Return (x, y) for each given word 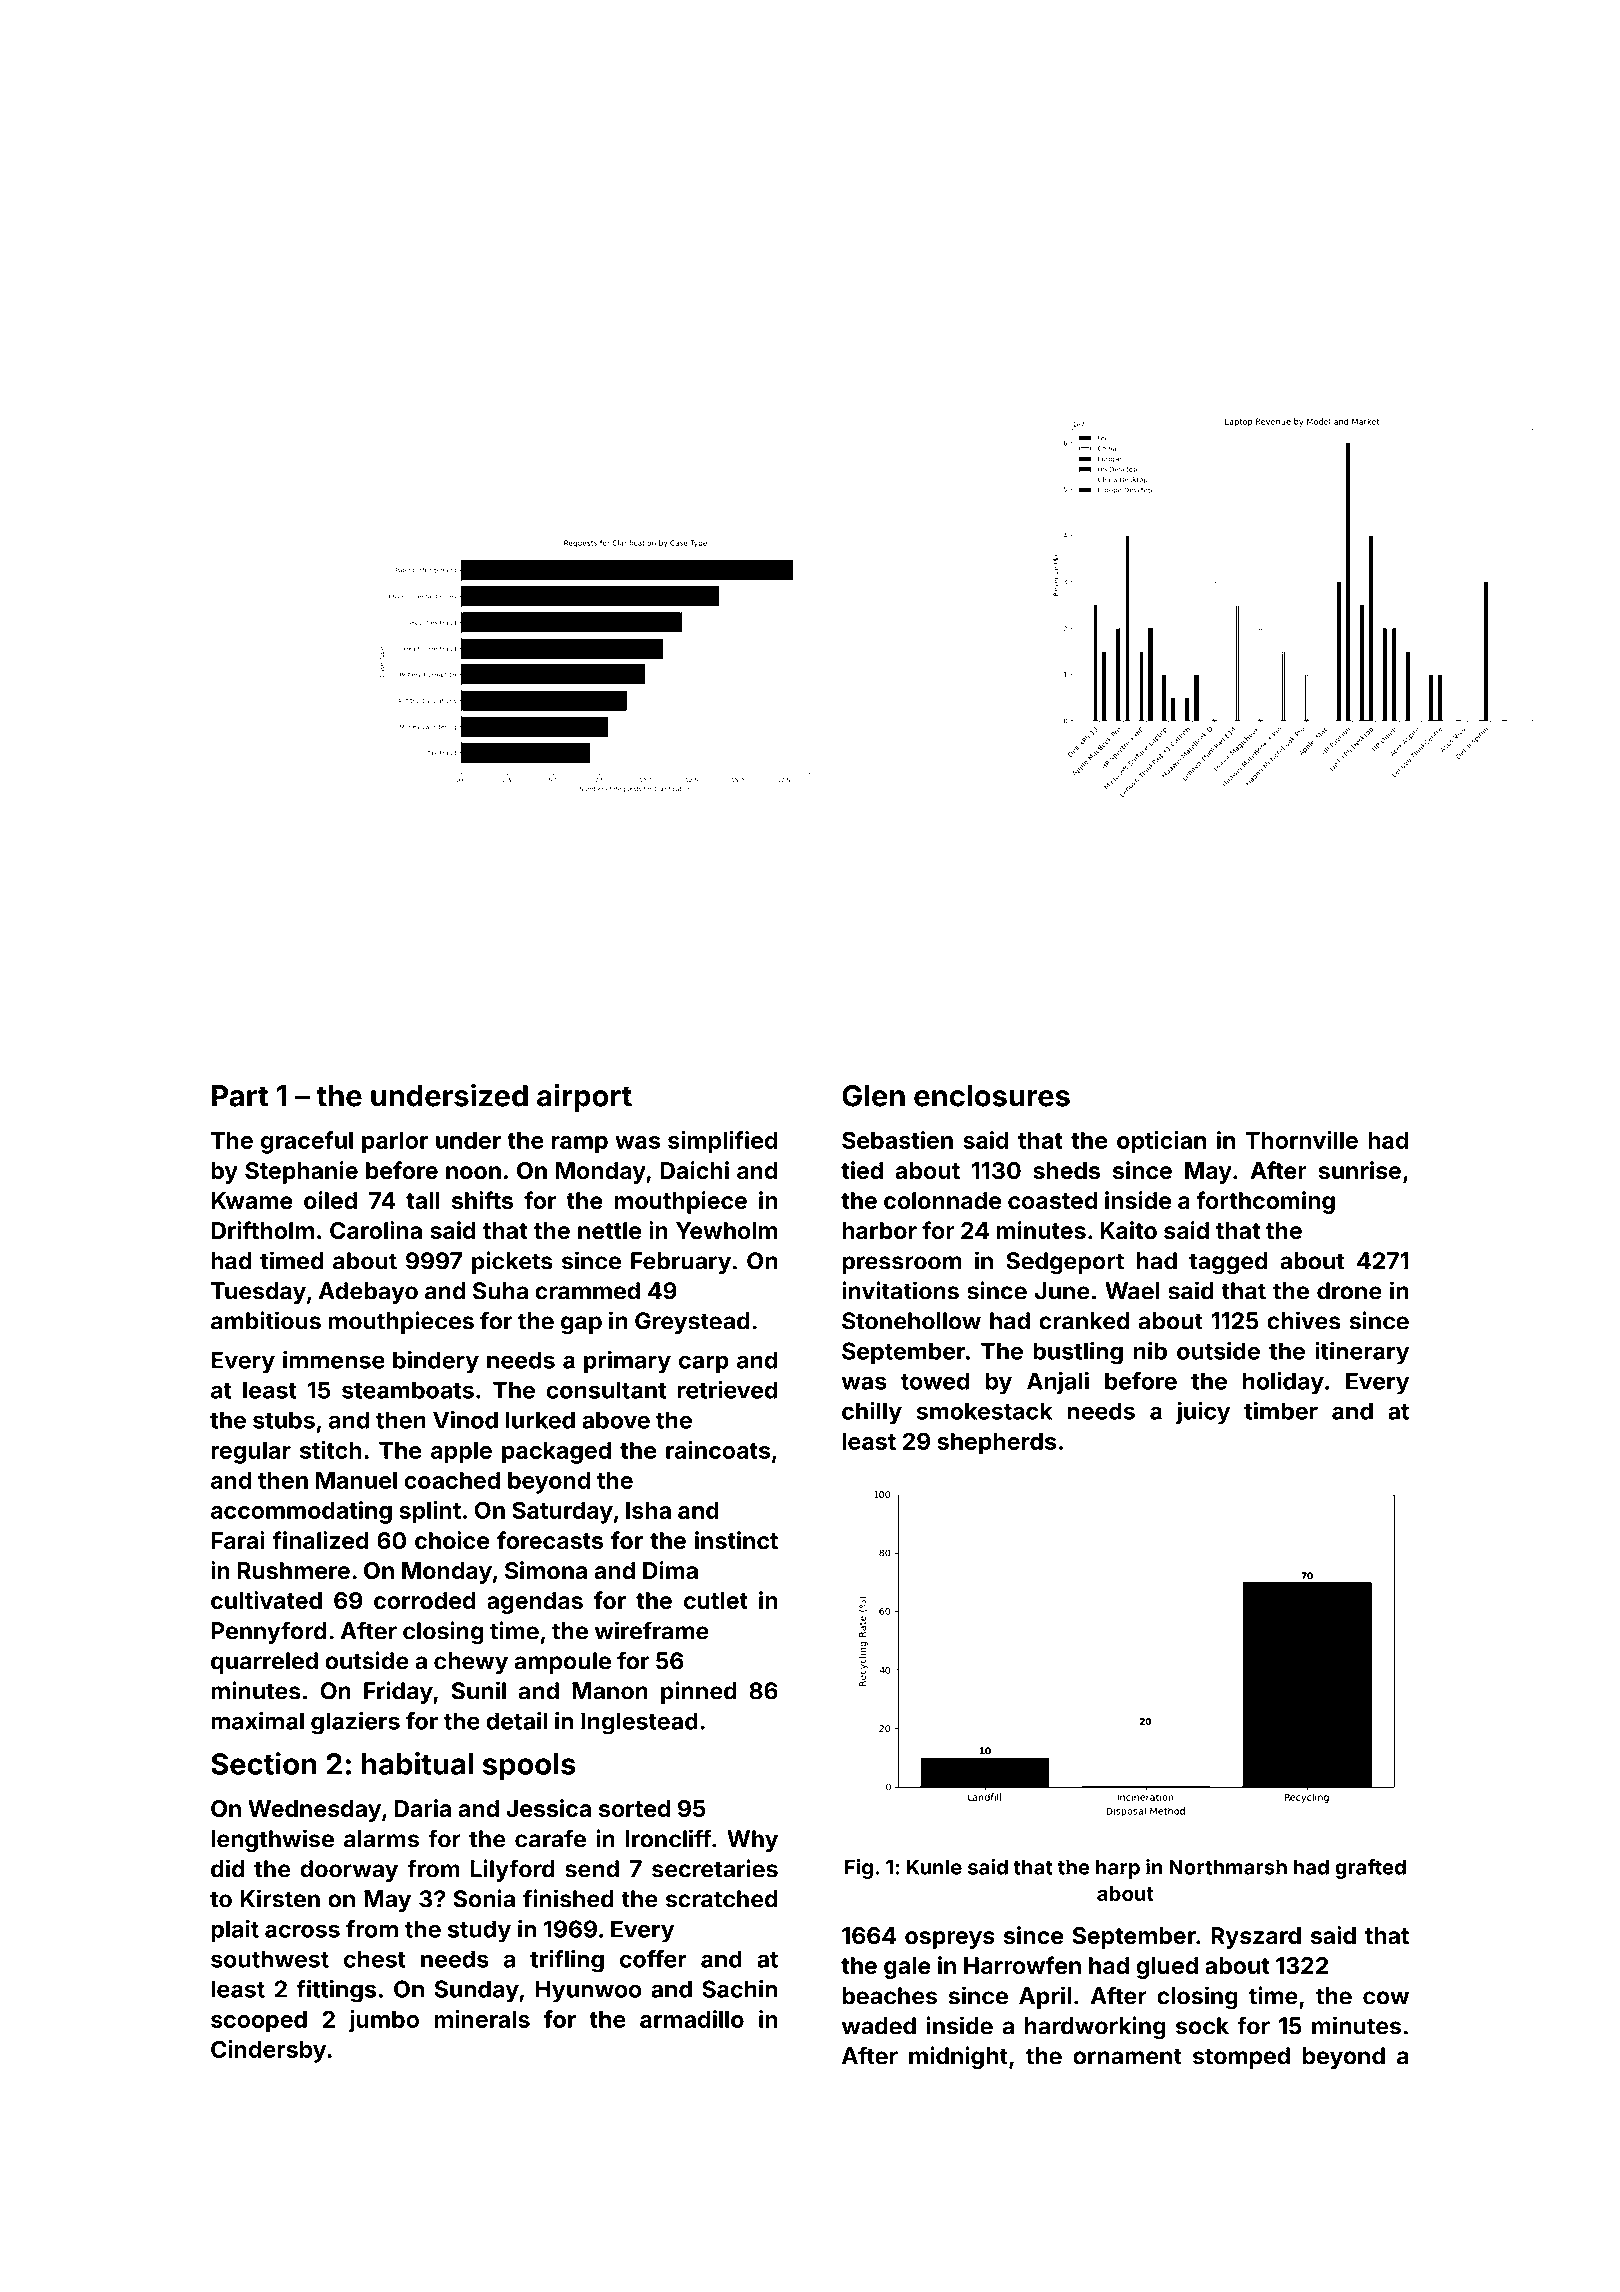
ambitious (266, 1320)
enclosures (992, 1096)
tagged (1228, 1263)
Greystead (692, 1323)
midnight (958, 2058)
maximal (257, 1721)
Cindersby (268, 2051)
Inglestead (639, 1723)
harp (1118, 1869)
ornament (1127, 2056)
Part (240, 1096)
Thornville (1302, 1140)
